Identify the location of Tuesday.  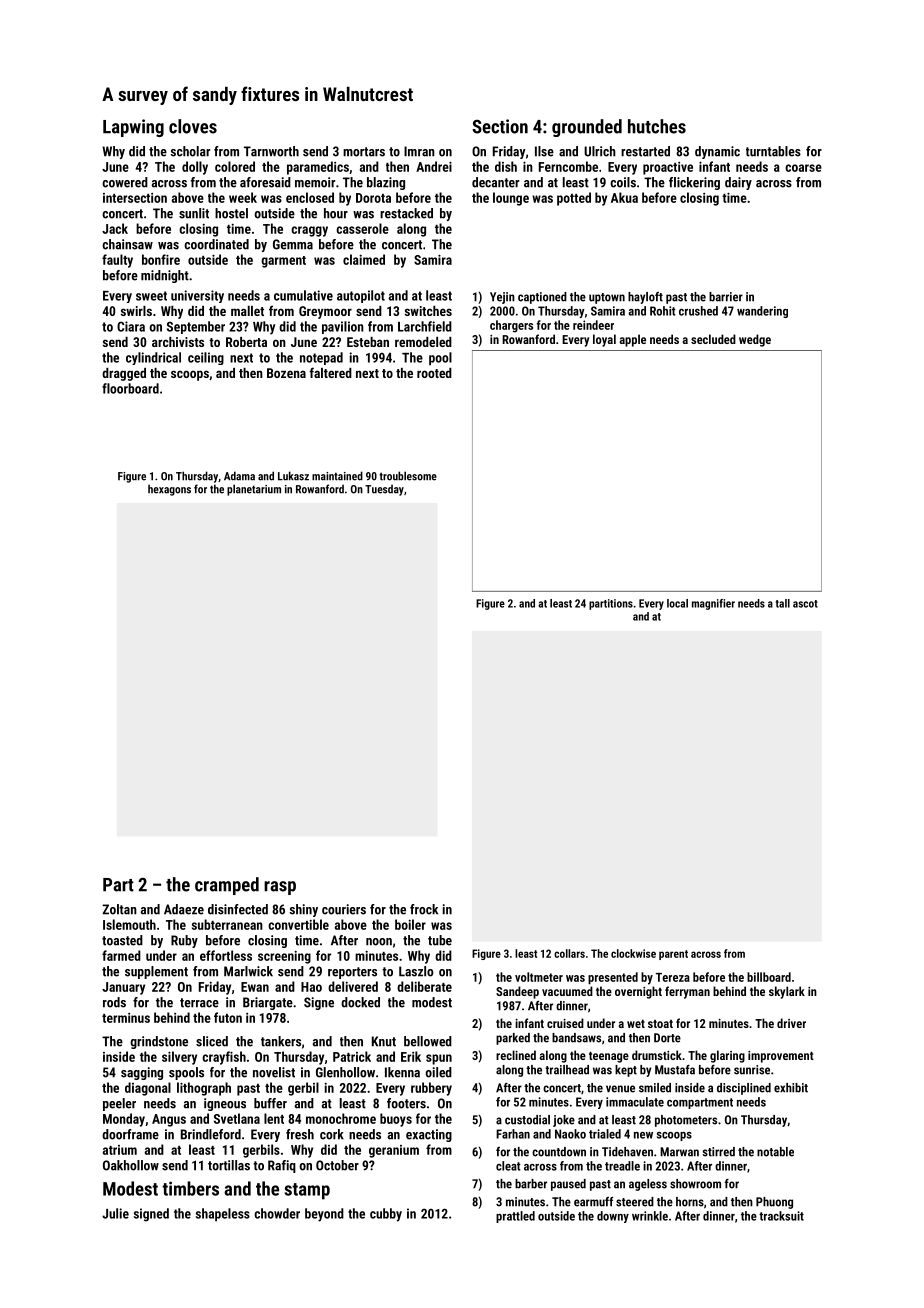
(384, 490).
